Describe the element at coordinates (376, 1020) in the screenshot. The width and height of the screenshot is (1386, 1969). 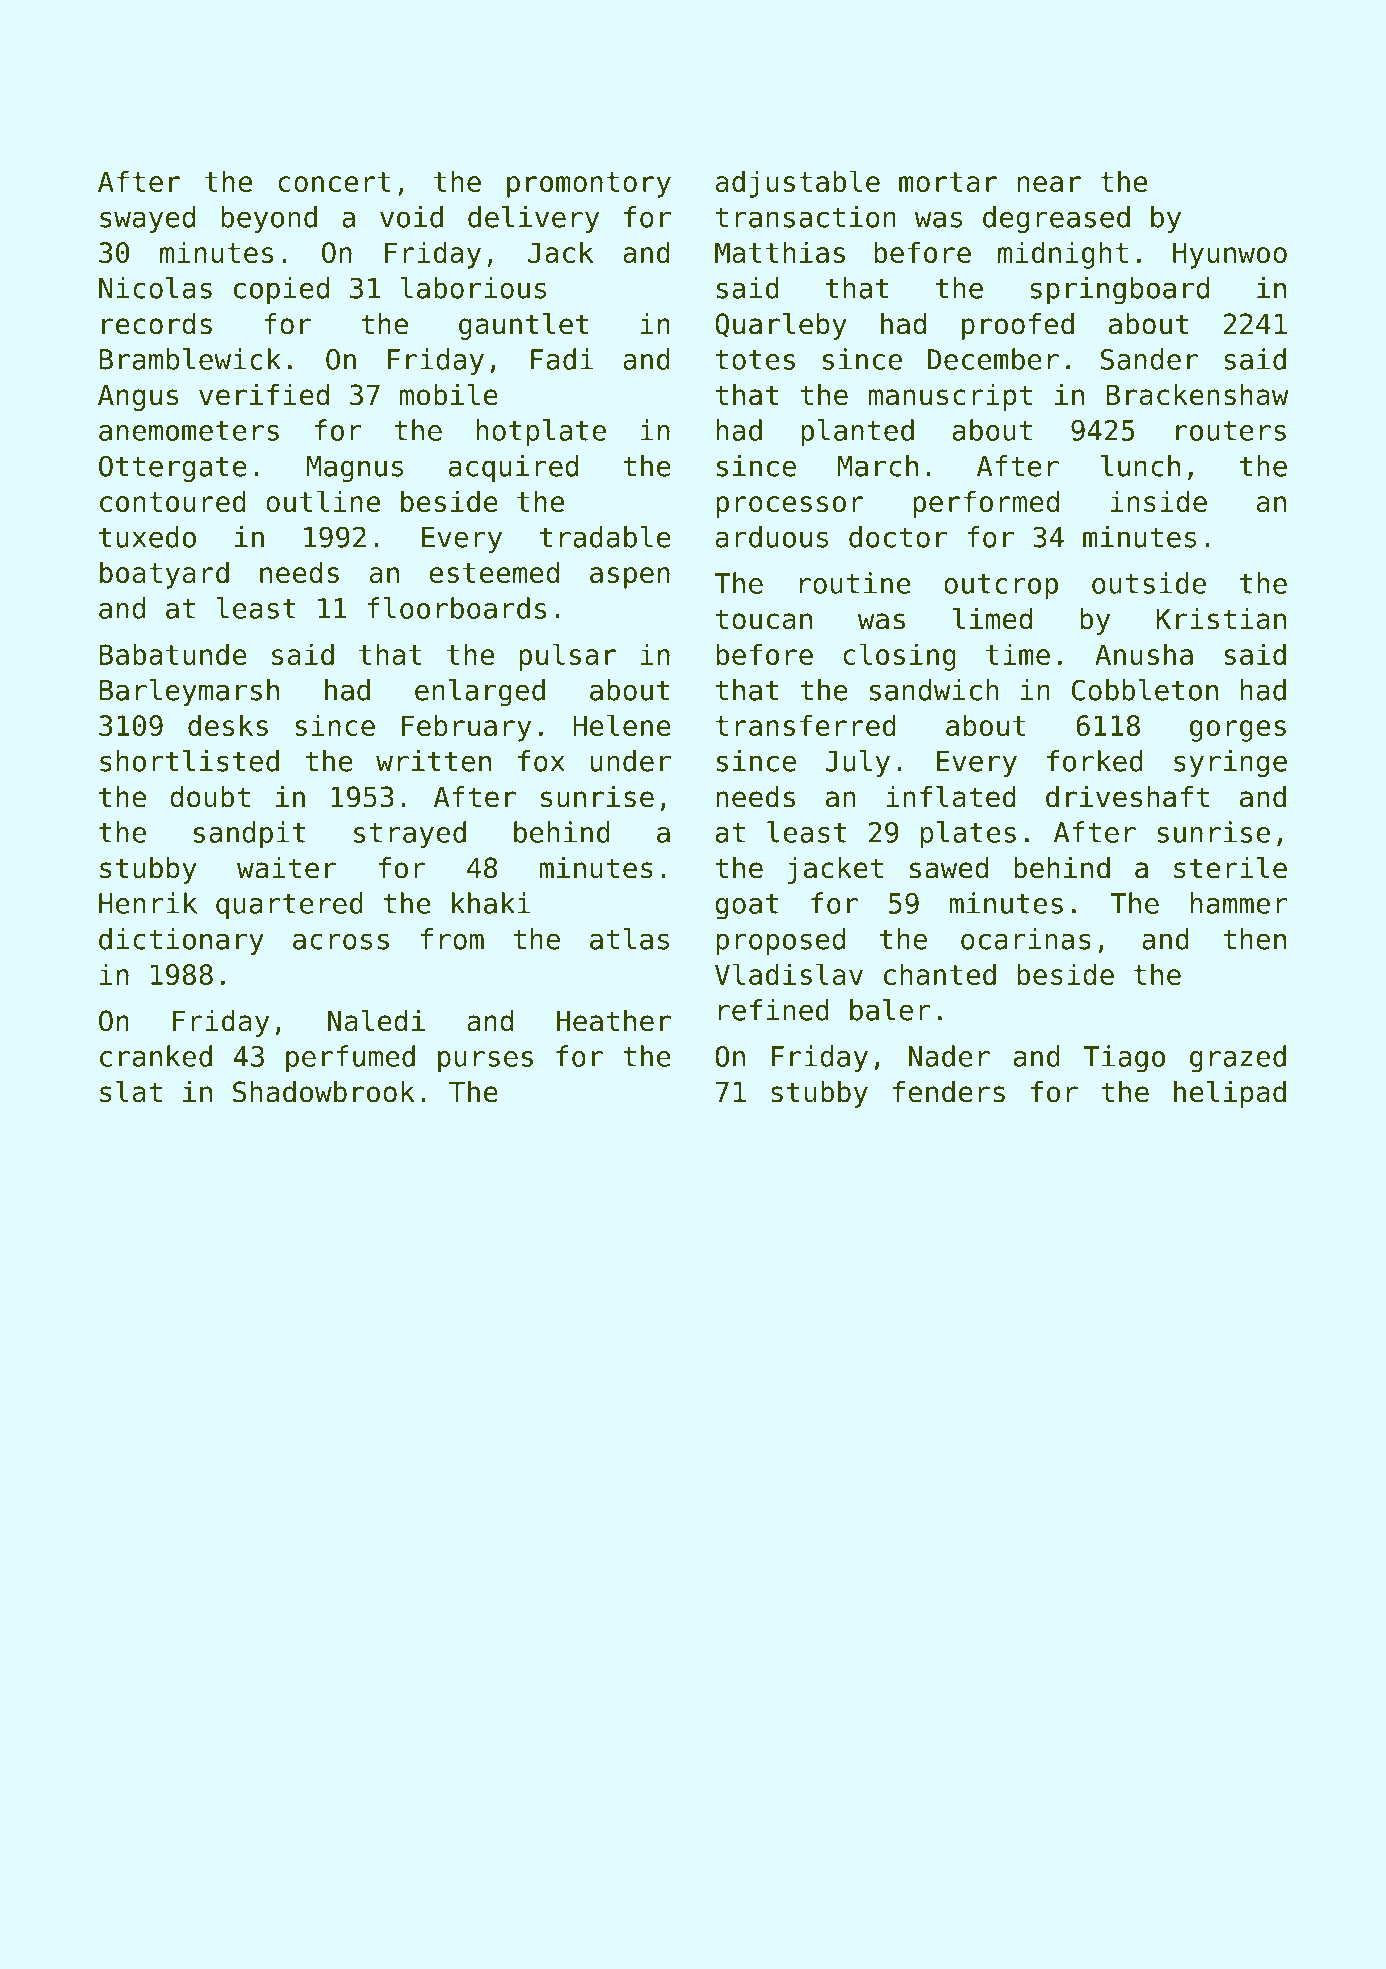
I see `Naledi` at that location.
